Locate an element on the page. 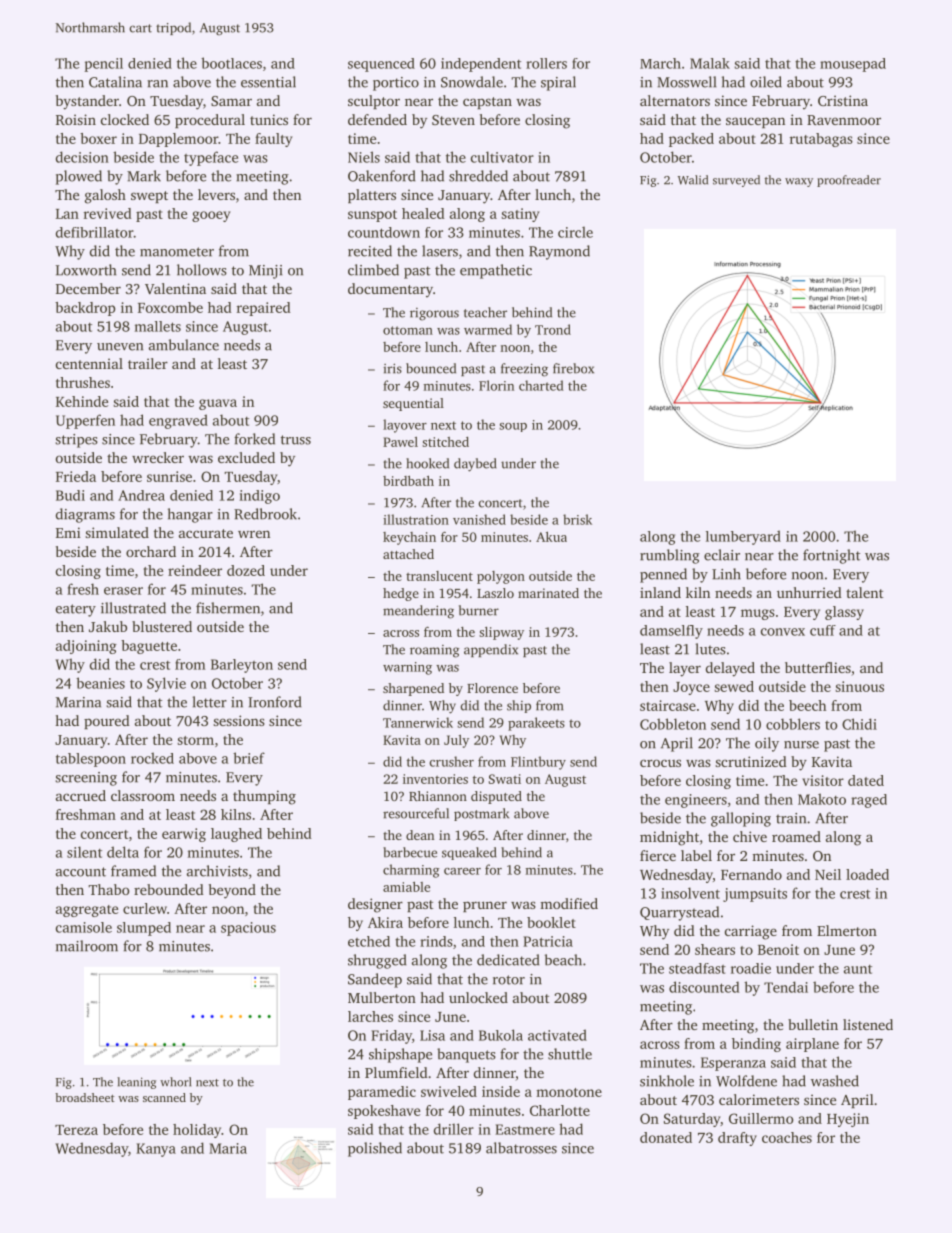 The width and height of the image is (952, 1233). rebounded is located at coordinates (169, 889).
